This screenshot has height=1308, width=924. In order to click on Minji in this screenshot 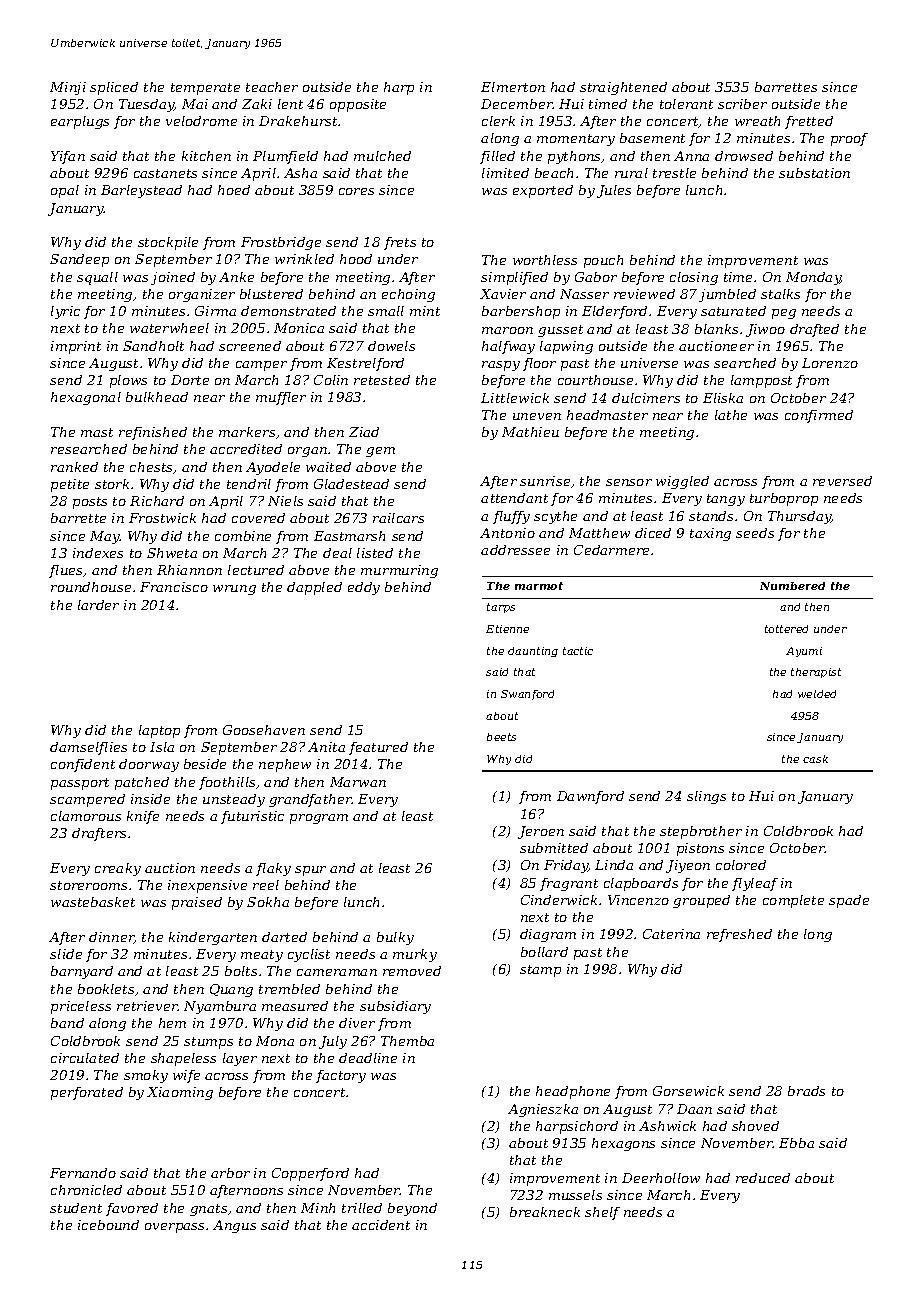, I will do `click(68, 88)`.
